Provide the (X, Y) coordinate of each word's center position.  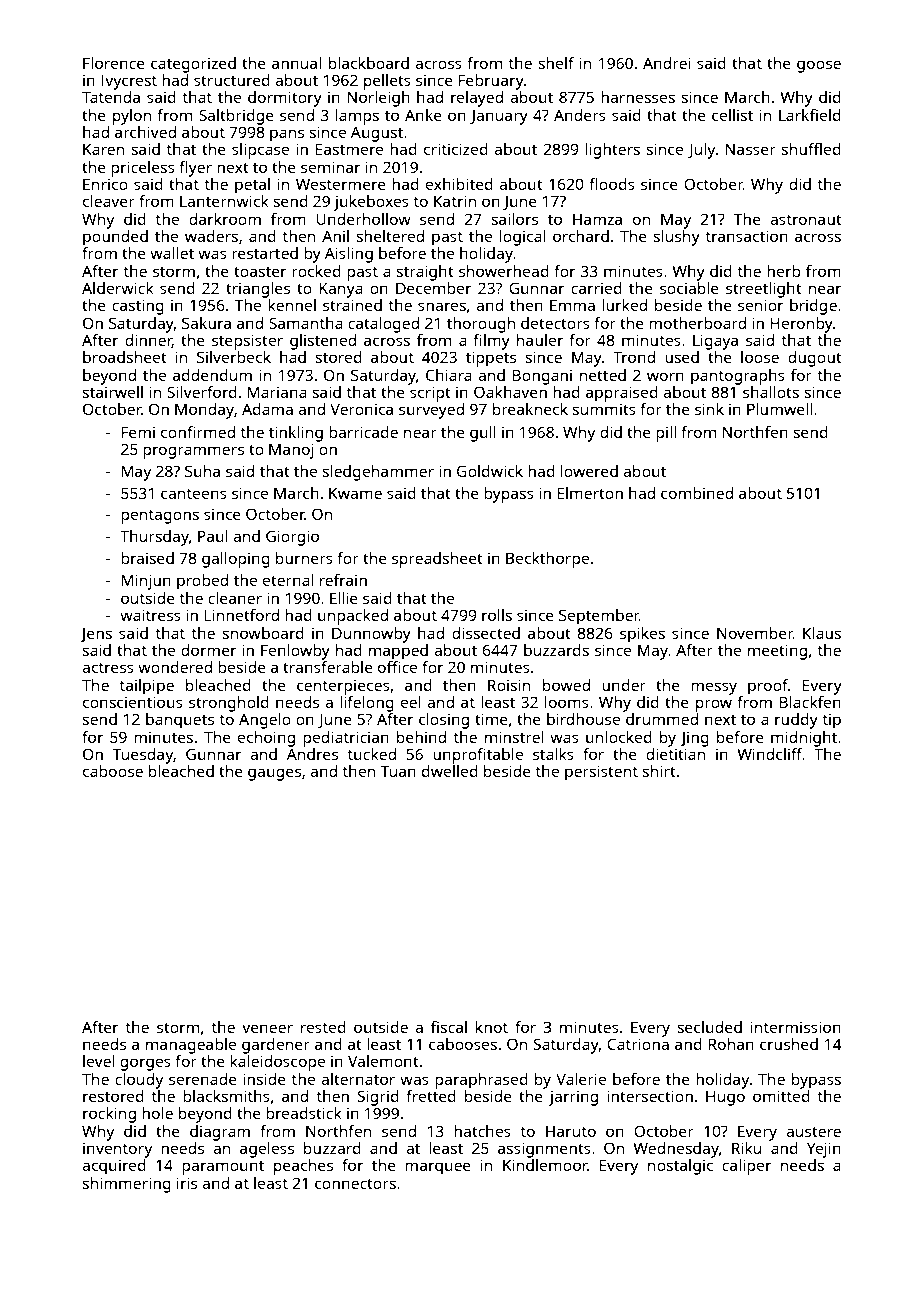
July (701, 151)
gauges (274, 774)
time (491, 719)
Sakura (206, 323)
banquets (180, 721)
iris (187, 1183)
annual (296, 63)
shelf (556, 63)
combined (697, 493)
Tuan (398, 771)
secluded (709, 1027)
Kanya (341, 290)
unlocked (619, 737)
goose (819, 66)
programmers (193, 452)
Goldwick (490, 471)
